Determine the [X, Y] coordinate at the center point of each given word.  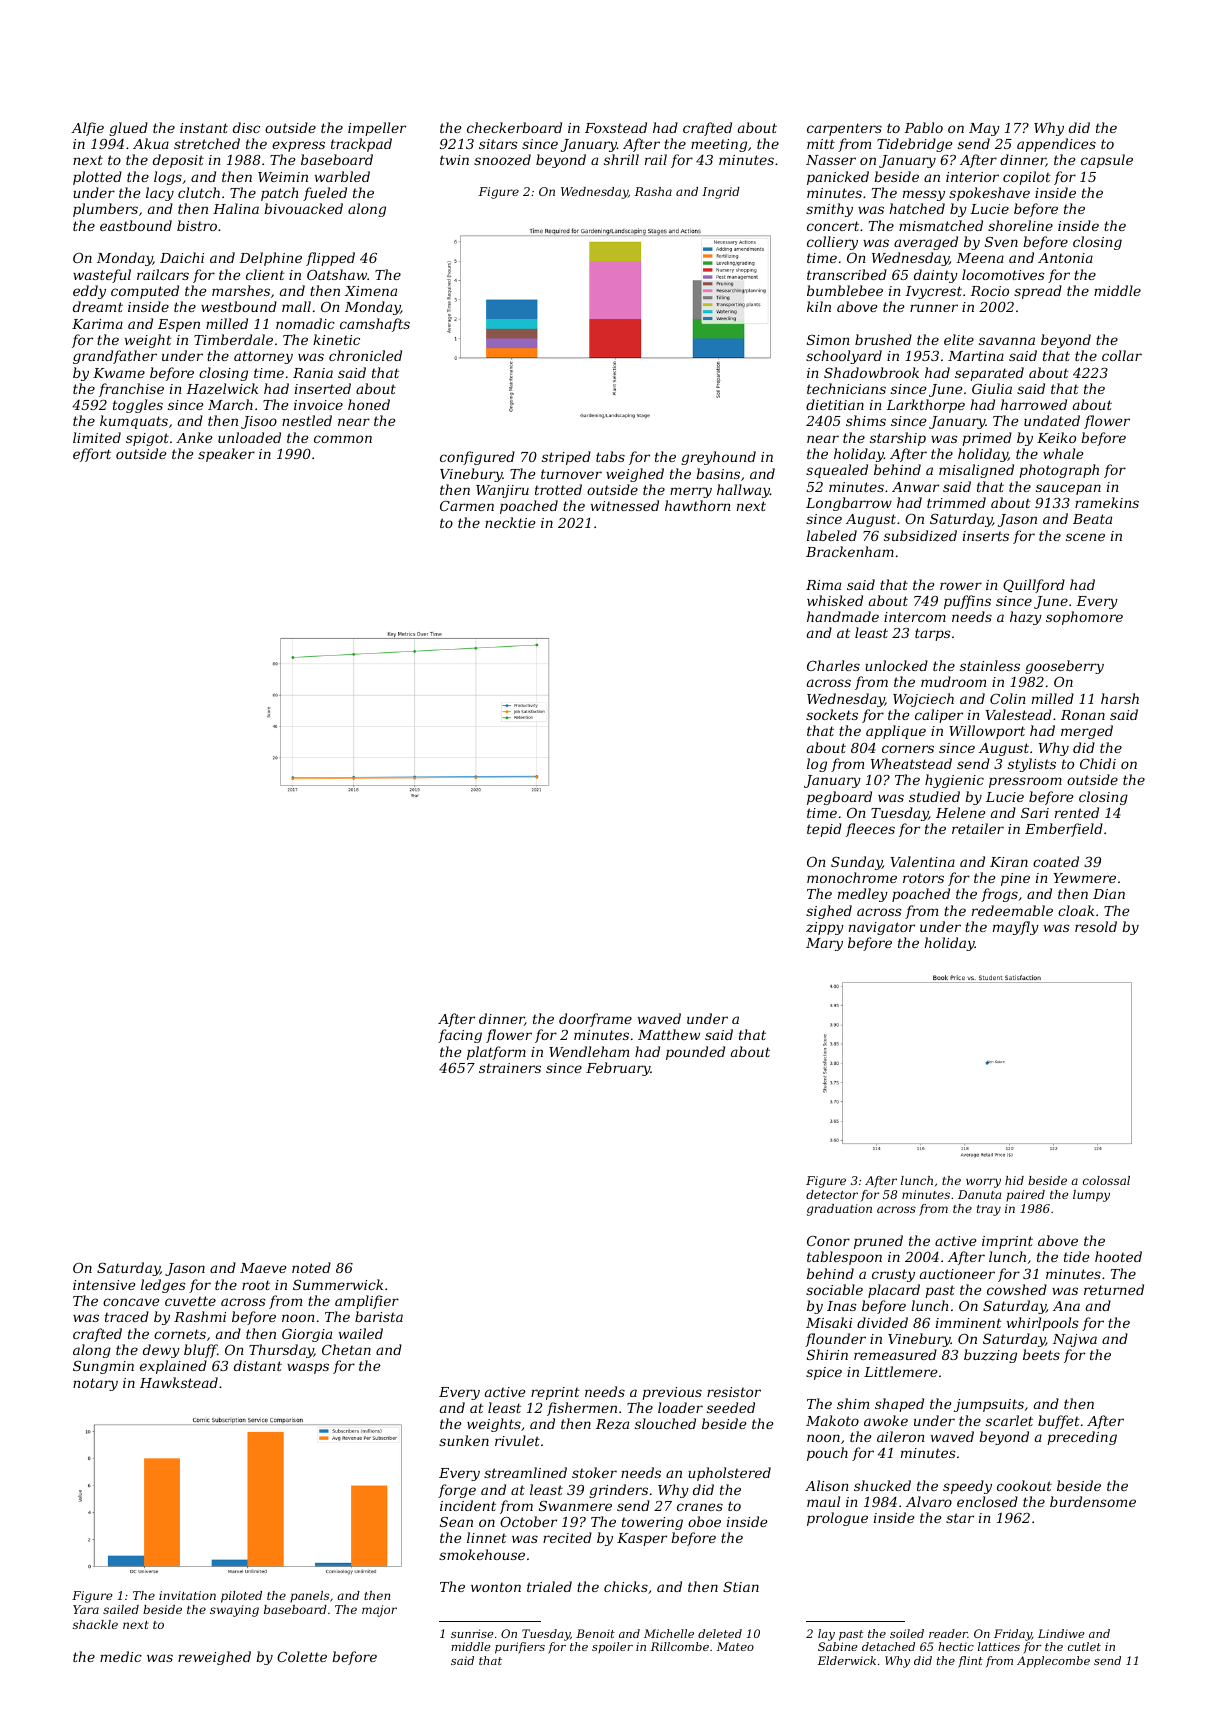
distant [258, 1365]
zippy [825, 928]
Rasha [653, 191]
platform [496, 1053]
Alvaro [929, 1501]
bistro [197, 225]
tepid [824, 830]
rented [1077, 812]
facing [460, 1036]
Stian [741, 1587]
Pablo [923, 127]
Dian [1109, 894]
